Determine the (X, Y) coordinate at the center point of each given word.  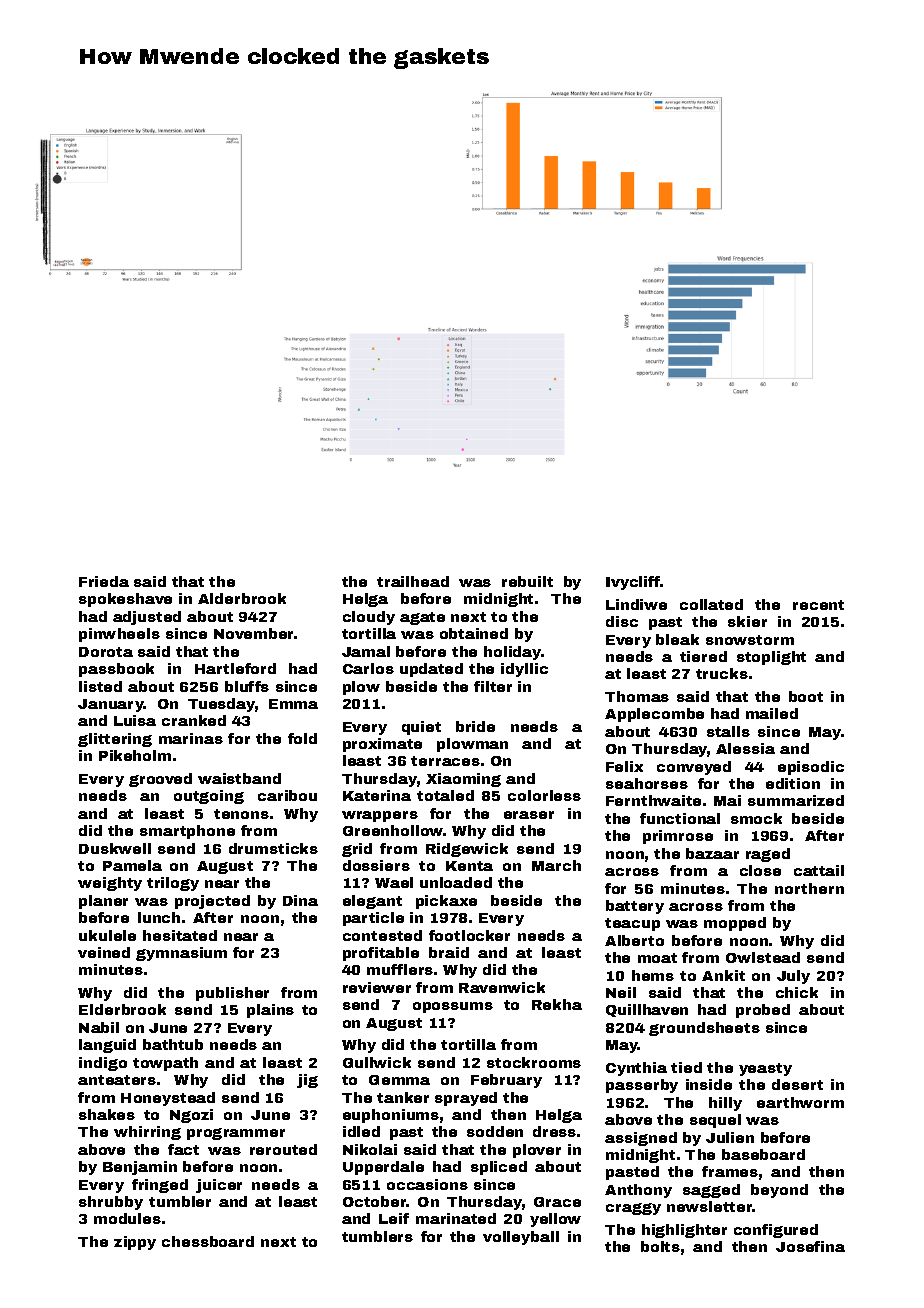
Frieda (104, 581)
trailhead (413, 581)
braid (449, 952)
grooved (160, 780)
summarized (796, 800)
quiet (421, 728)
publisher (232, 994)
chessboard (208, 1241)
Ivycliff (633, 583)
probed (763, 1011)
